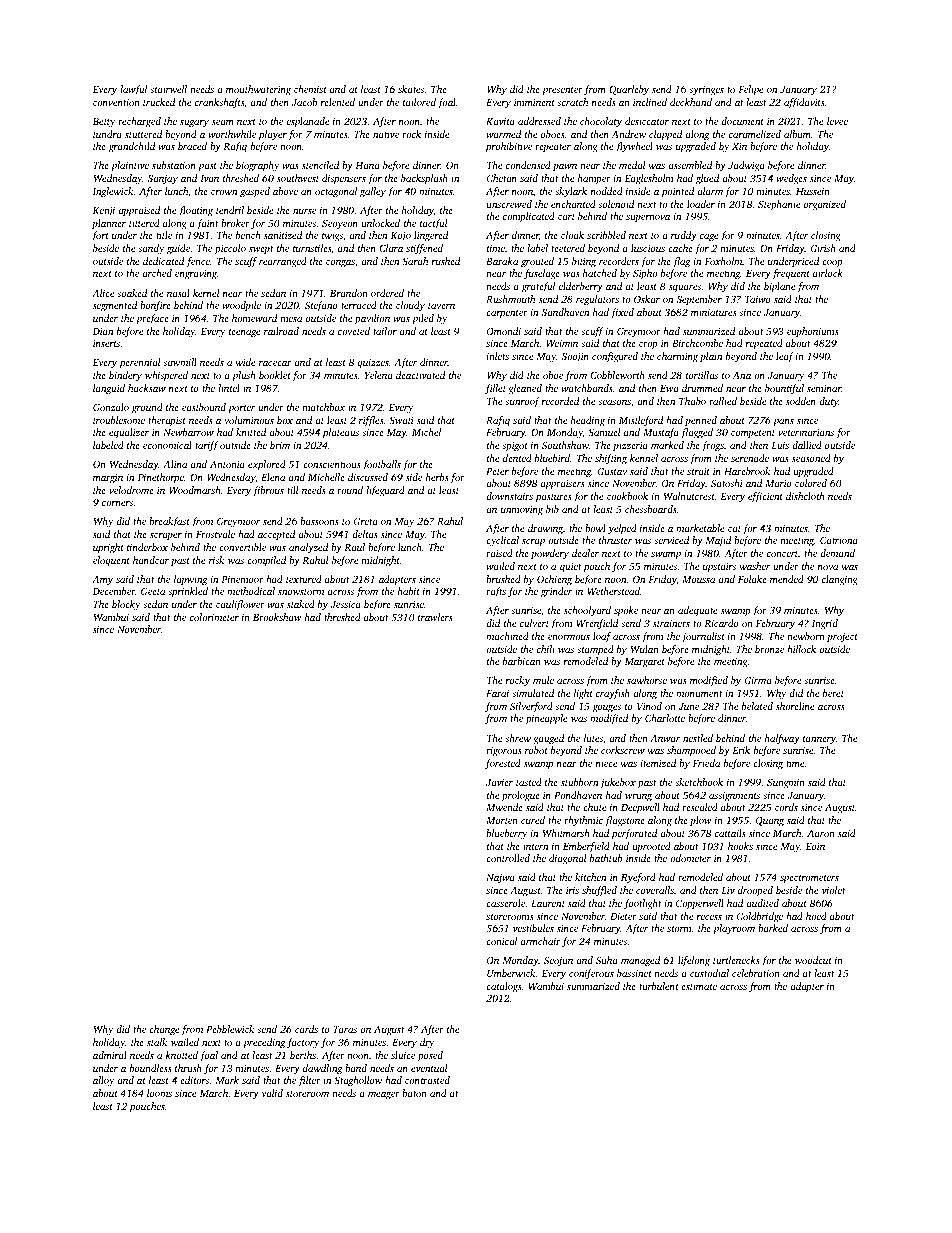  What do you see at coordinates (306, 1029) in the screenshot?
I see `cards` at bounding box center [306, 1029].
